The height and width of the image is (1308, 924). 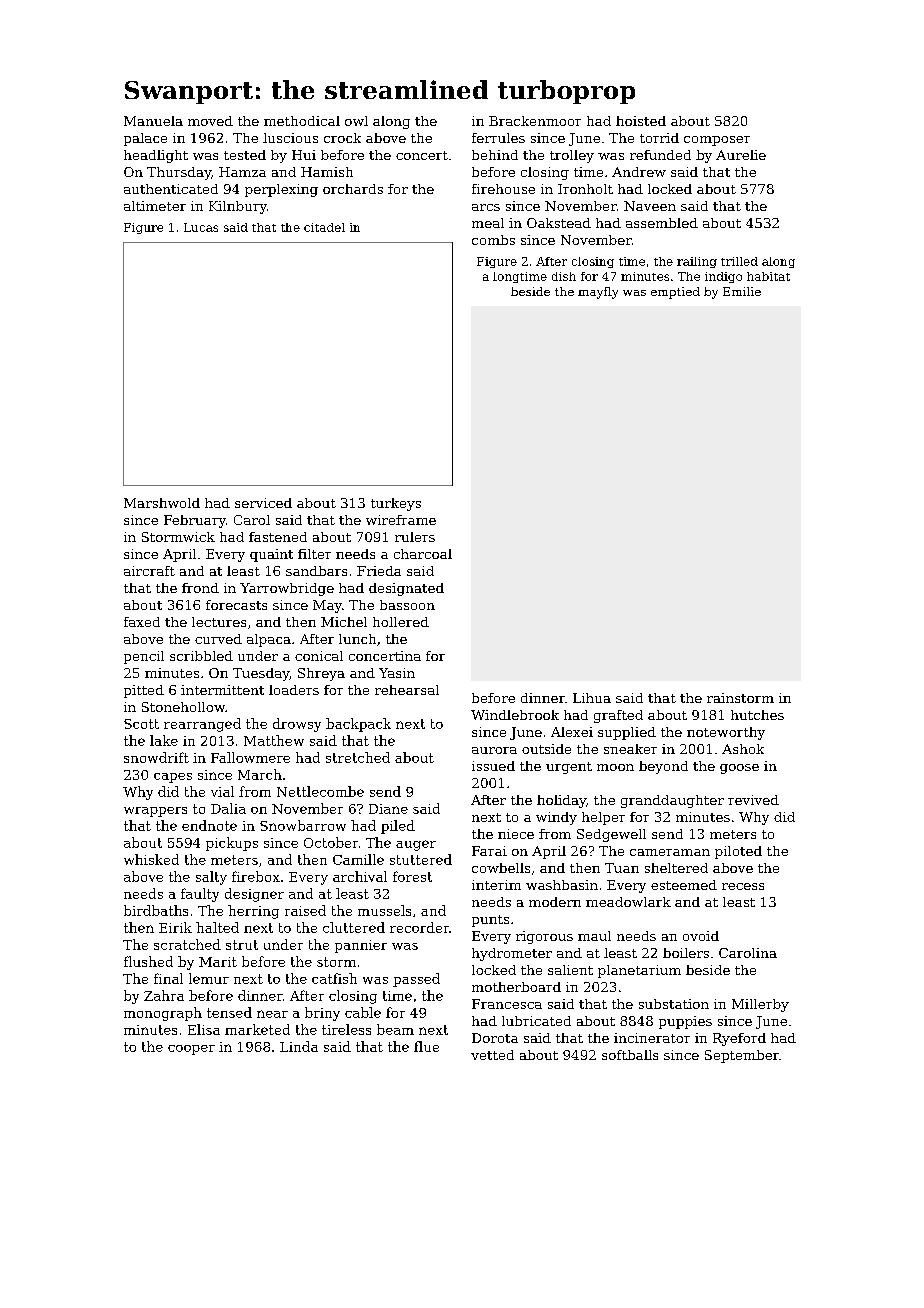 What do you see at coordinates (592, 698) in the image?
I see `Lihua` at bounding box center [592, 698].
